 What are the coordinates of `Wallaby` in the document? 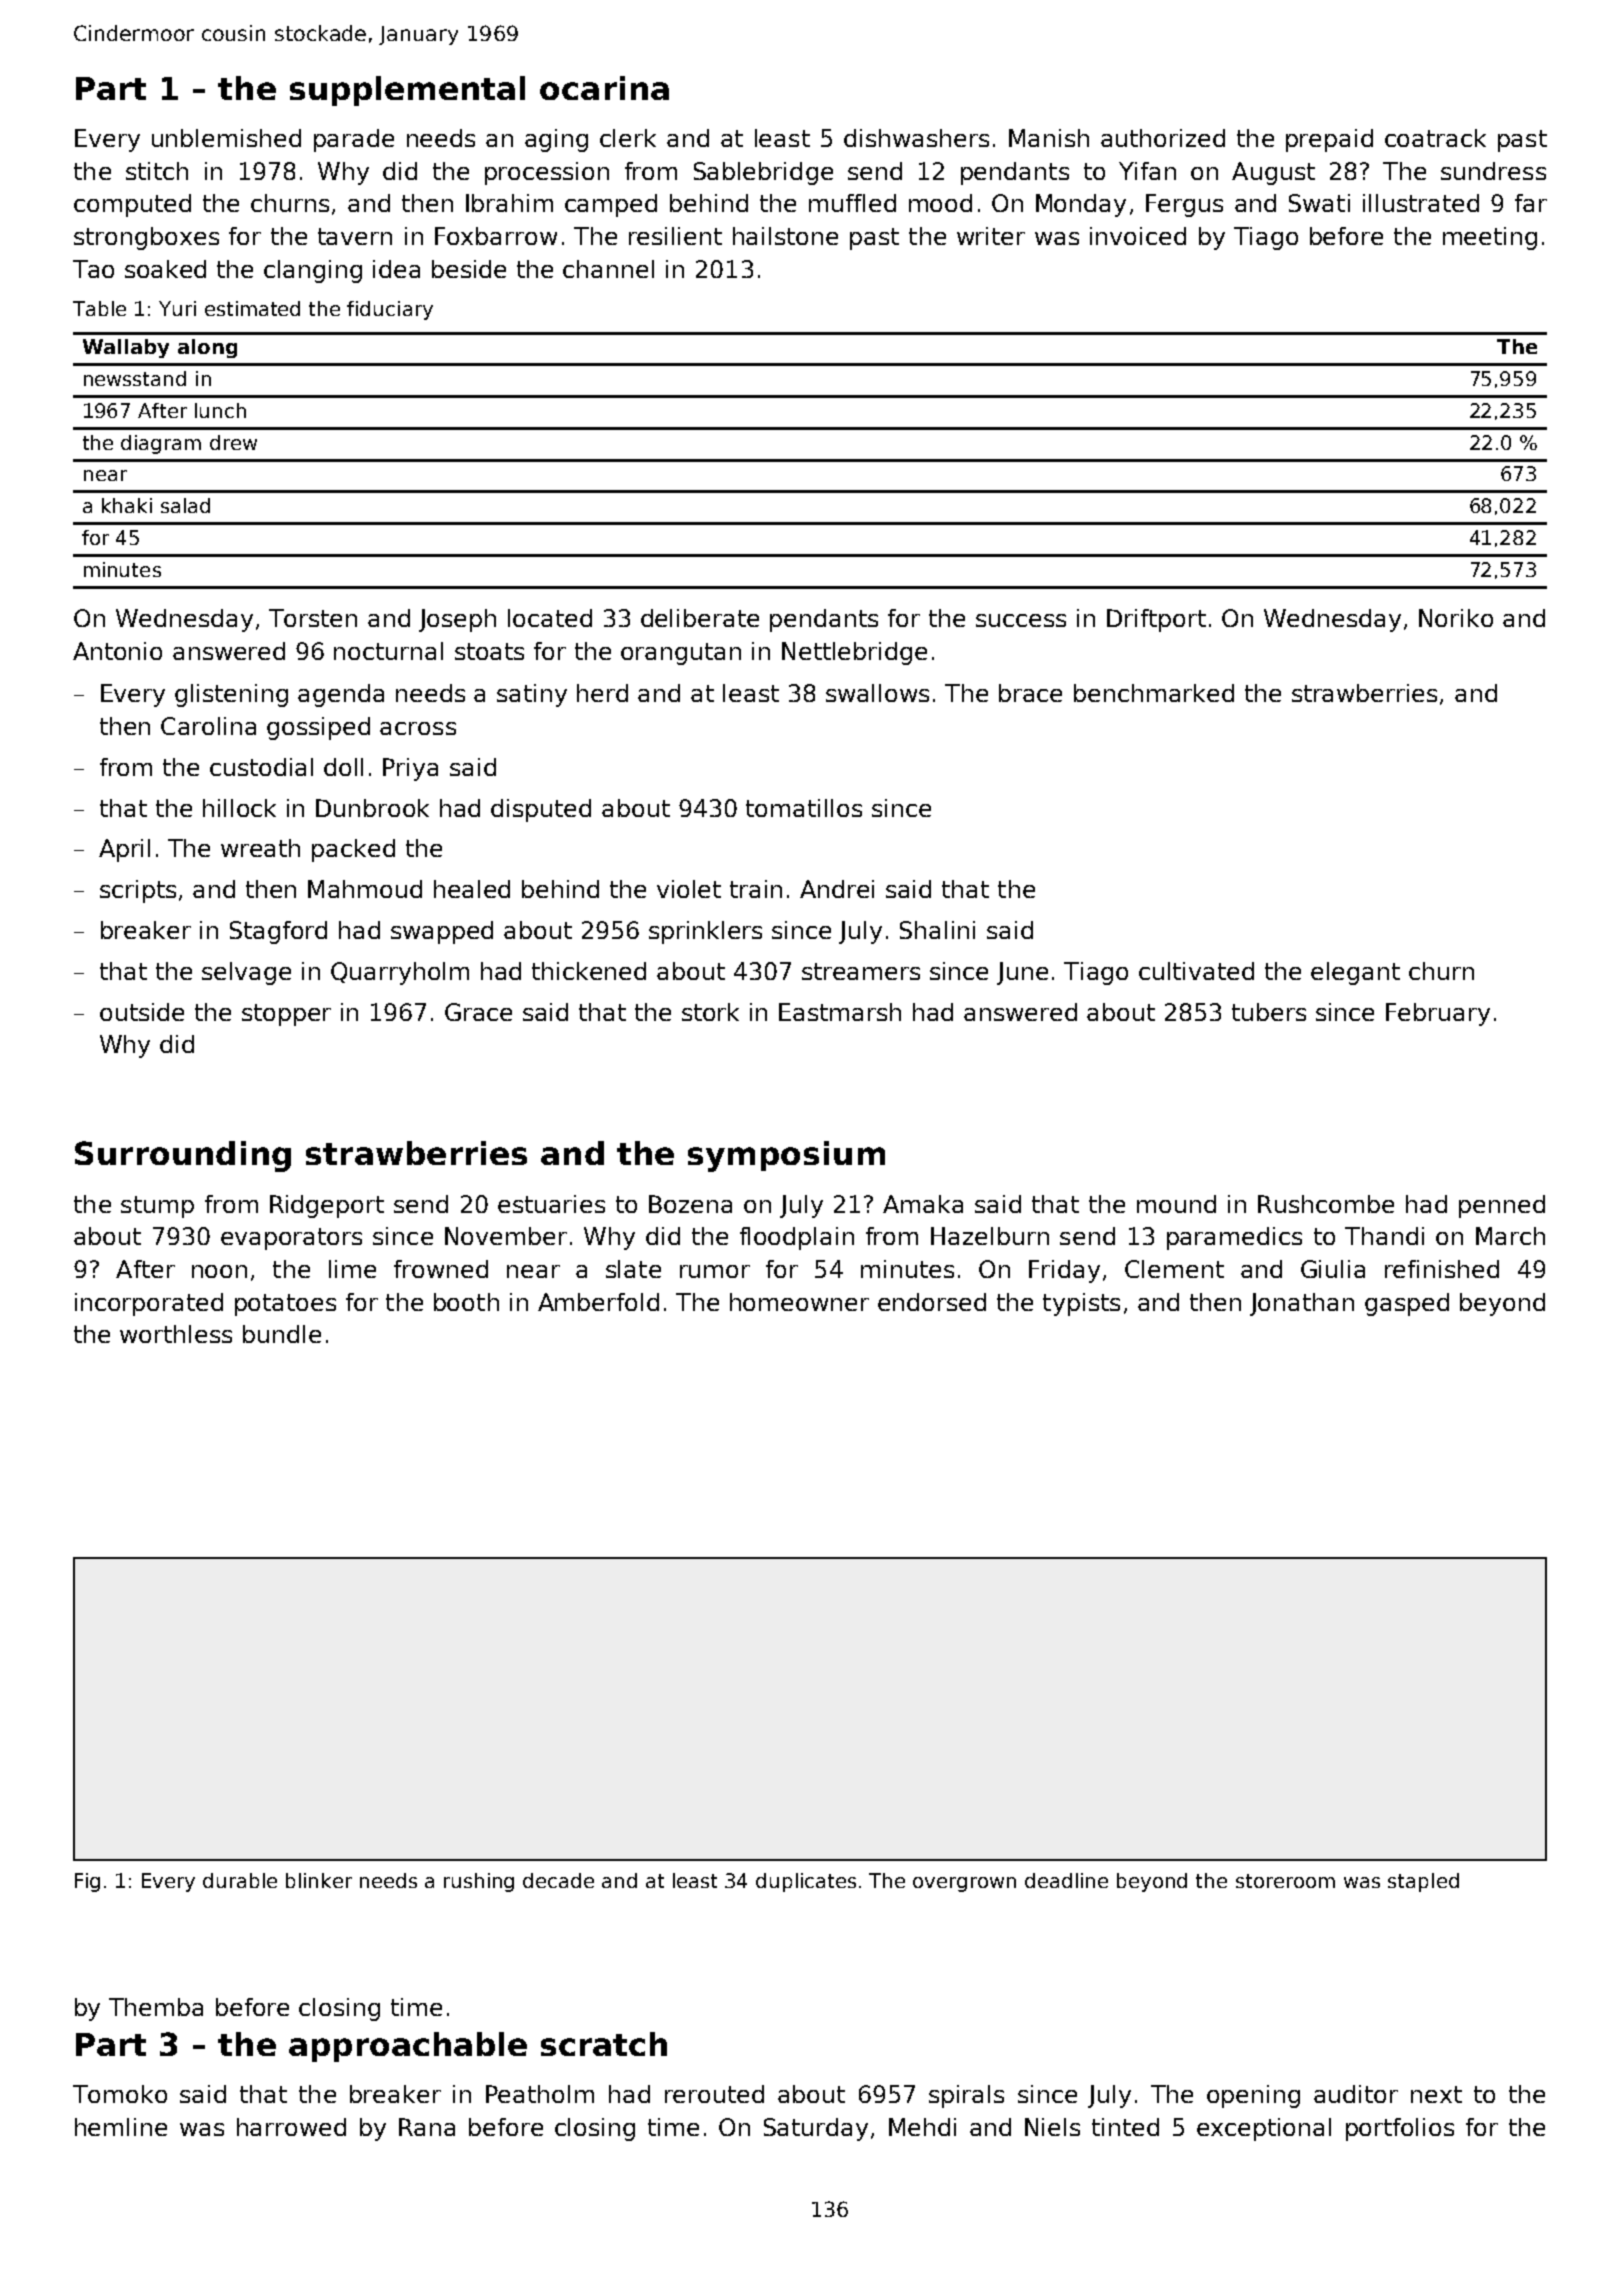 It's located at (126, 348).
